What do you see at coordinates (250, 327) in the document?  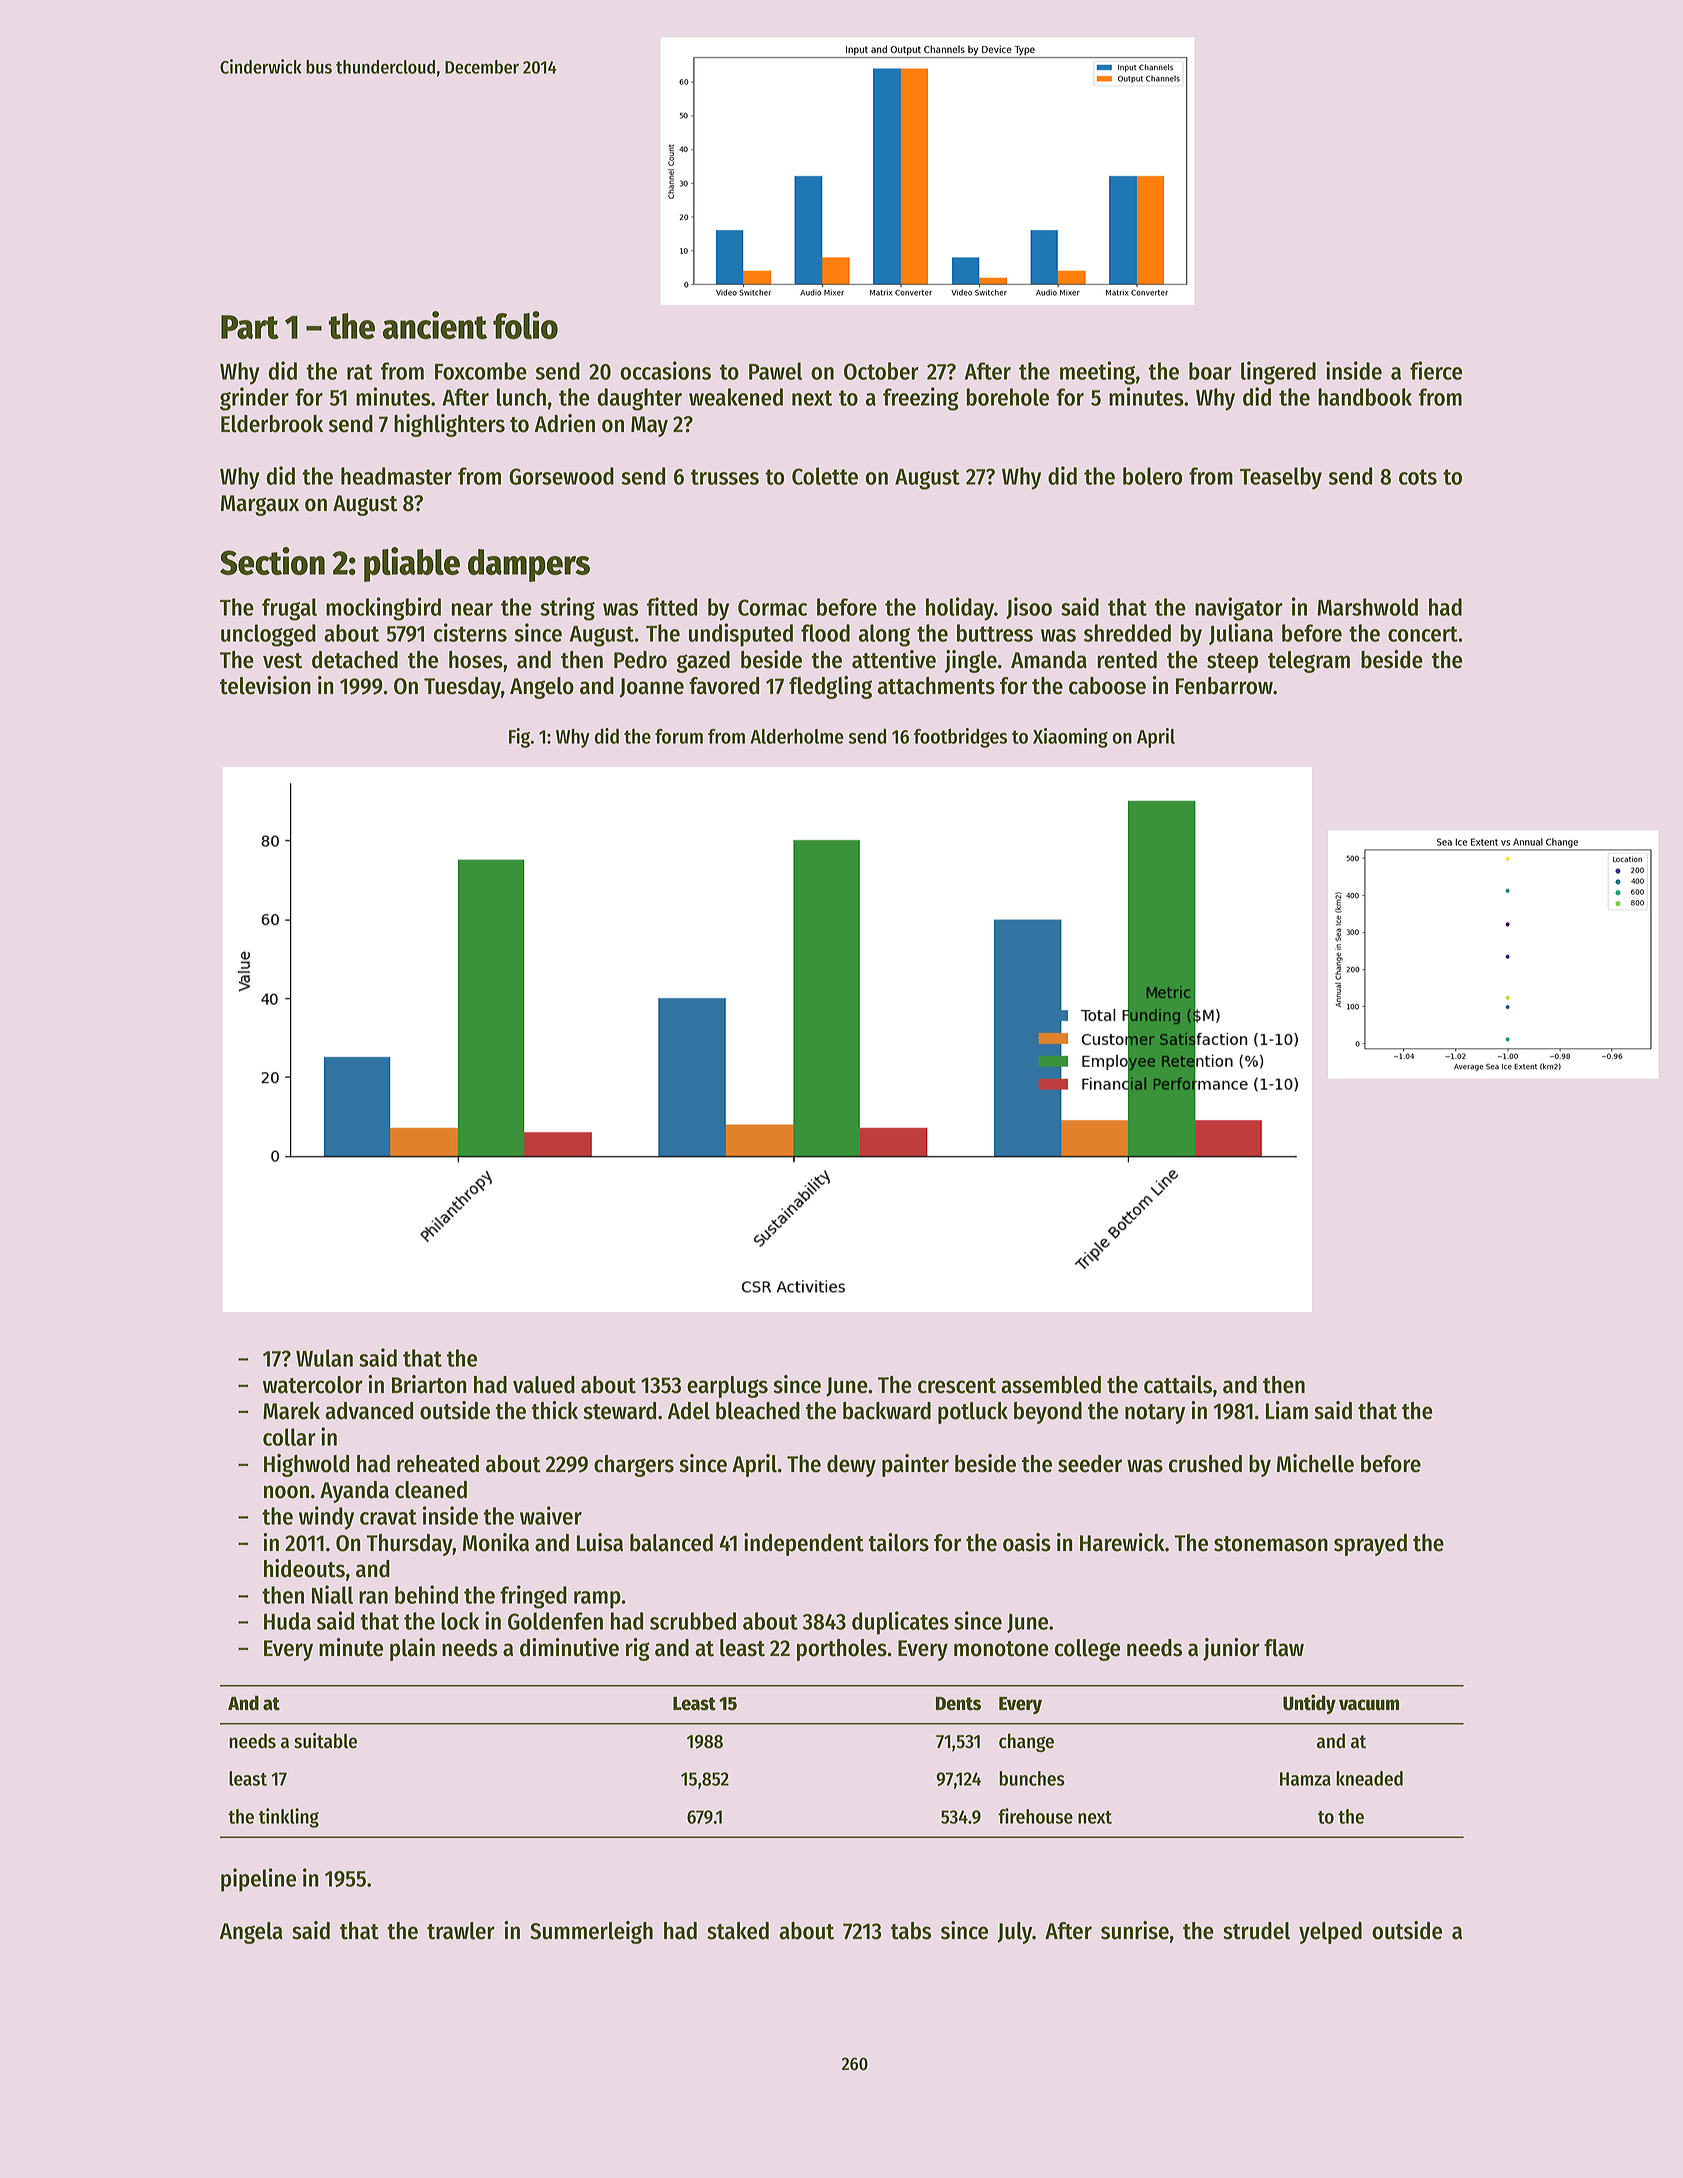 I see `Part` at bounding box center [250, 327].
